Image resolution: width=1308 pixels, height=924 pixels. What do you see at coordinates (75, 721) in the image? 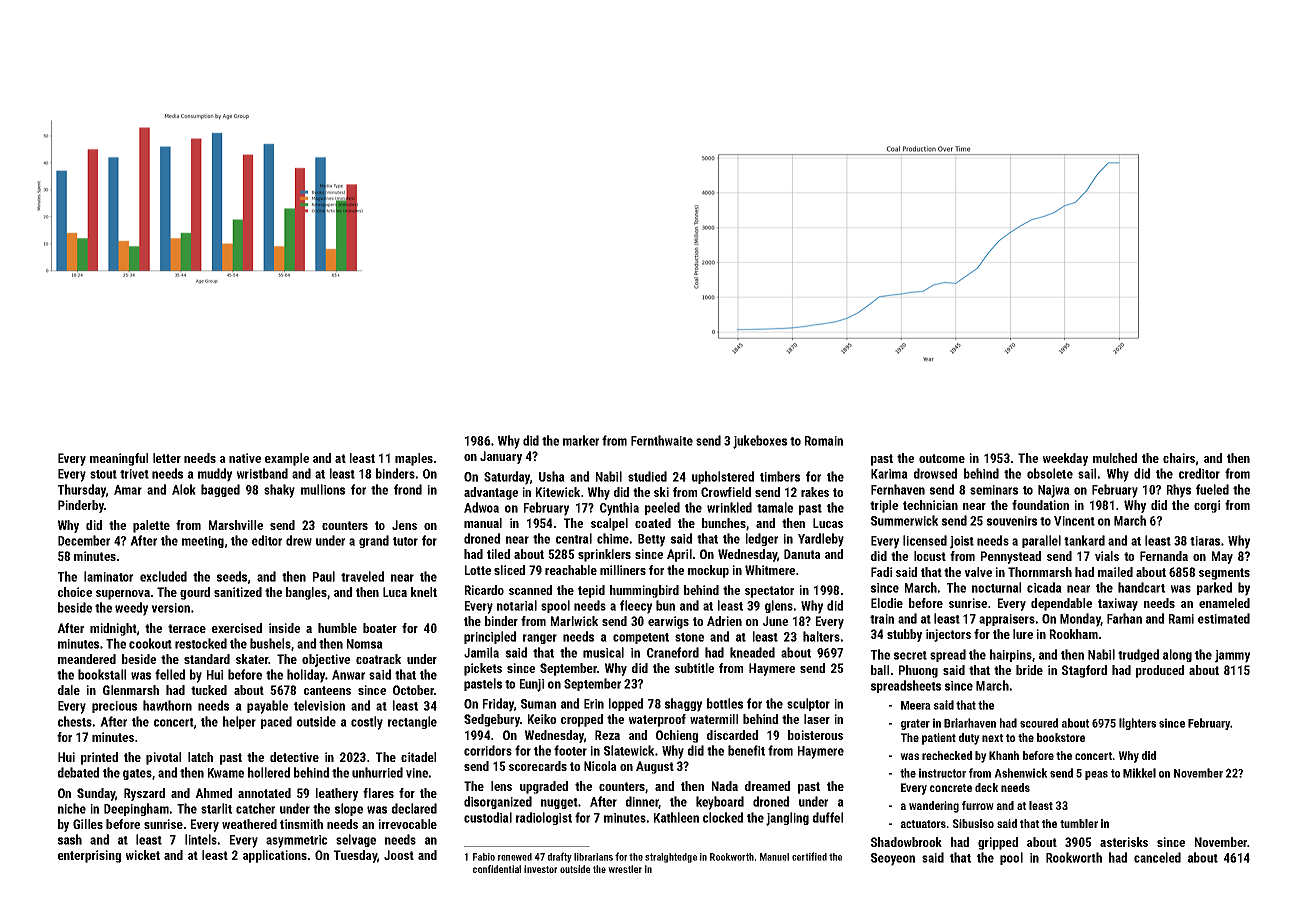
I see `chests` at bounding box center [75, 721].
